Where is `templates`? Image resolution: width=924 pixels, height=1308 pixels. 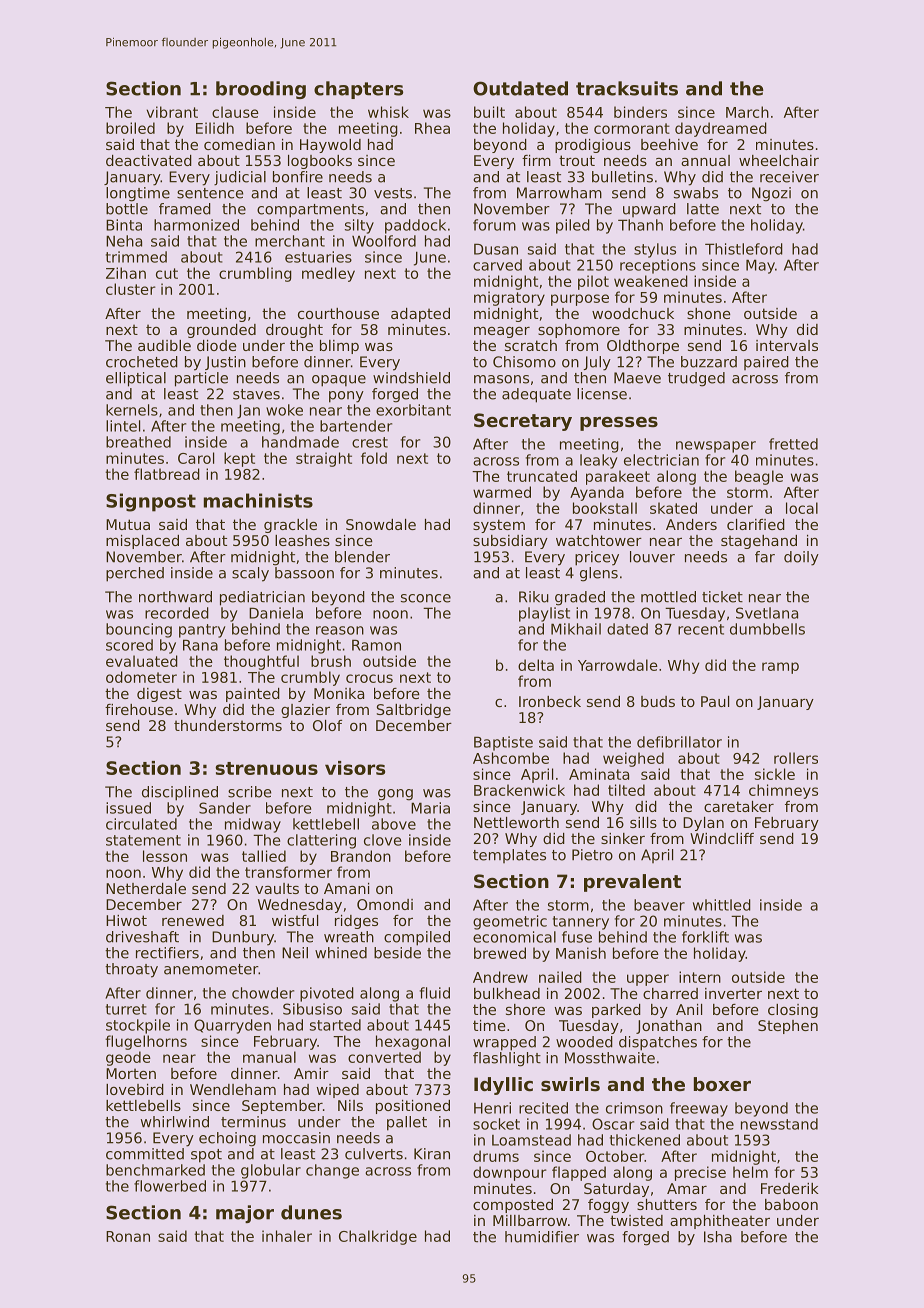 templates is located at coordinates (509, 856).
